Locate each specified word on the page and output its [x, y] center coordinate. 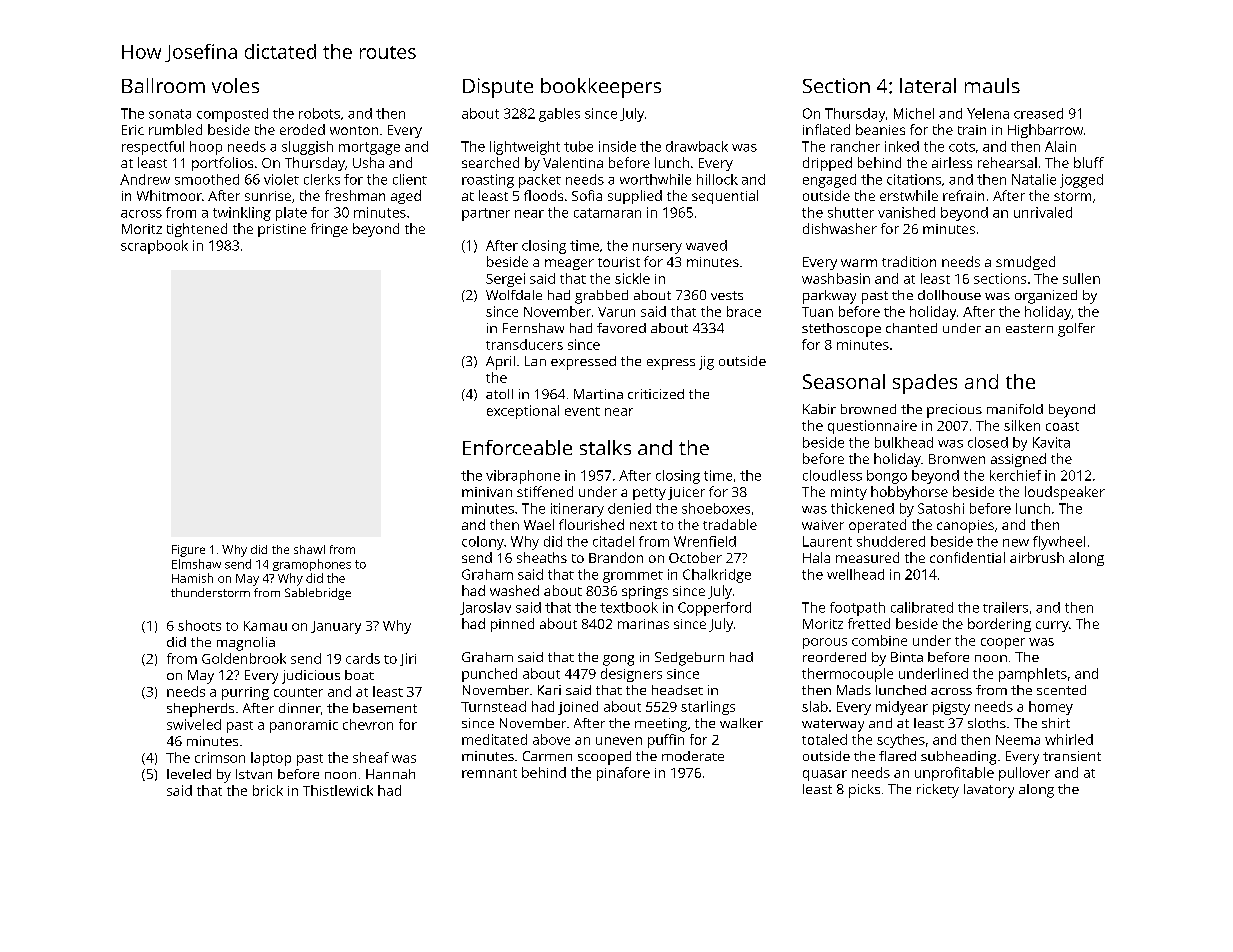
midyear [902, 708]
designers [631, 675]
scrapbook [154, 247]
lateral [928, 85]
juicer [686, 493]
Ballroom [163, 85]
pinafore [623, 774]
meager [569, 264]
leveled [189, 774]
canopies [965, 526]
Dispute [498, 88]
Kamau [265, 626]
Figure [188, 551]
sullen [1081, 278]
